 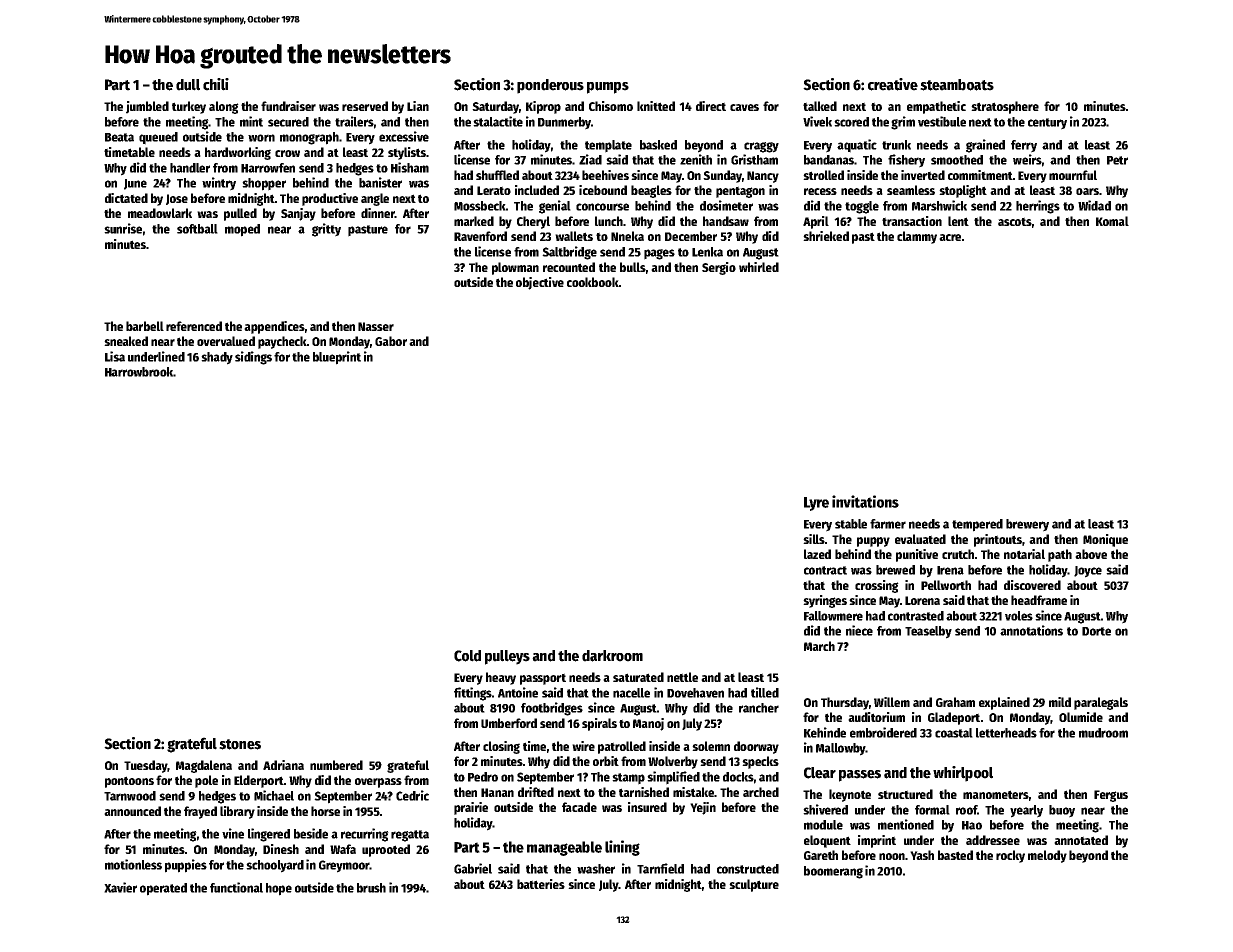 What do you see at coordinates (120, 887) in the screenshot?
I see `Xavier` at bounding box center [120, 887].
